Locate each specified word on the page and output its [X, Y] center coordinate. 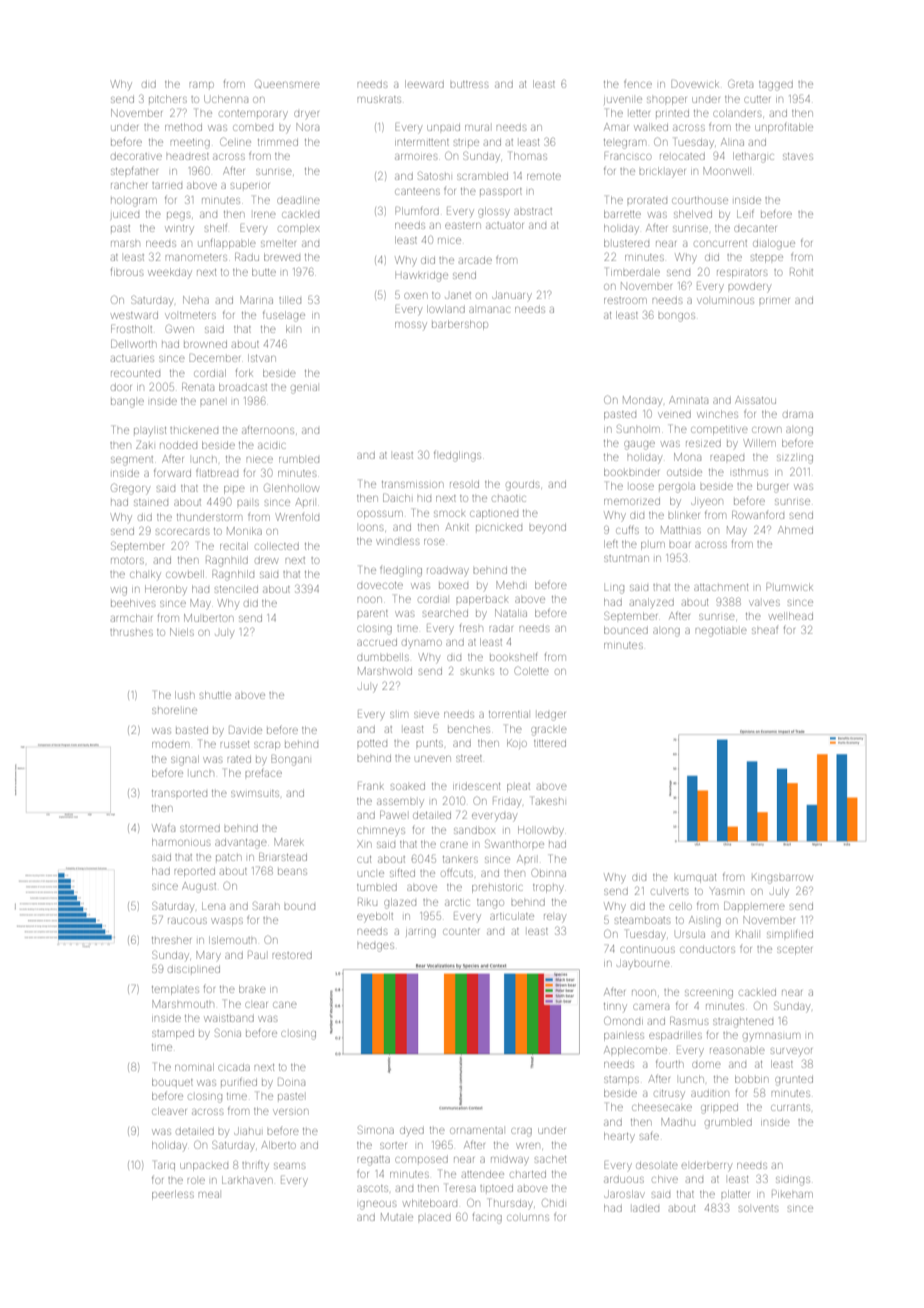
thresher [171, 940]
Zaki [144, 445]
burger [772, 487]
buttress [469, 84]
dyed [412, 1131]
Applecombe [635, 1051]
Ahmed [795, 530]
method [183, 127]
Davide [245, 730]
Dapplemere [754, 907]
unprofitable [784, 127]
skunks [477, 672]
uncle [371, 874]
